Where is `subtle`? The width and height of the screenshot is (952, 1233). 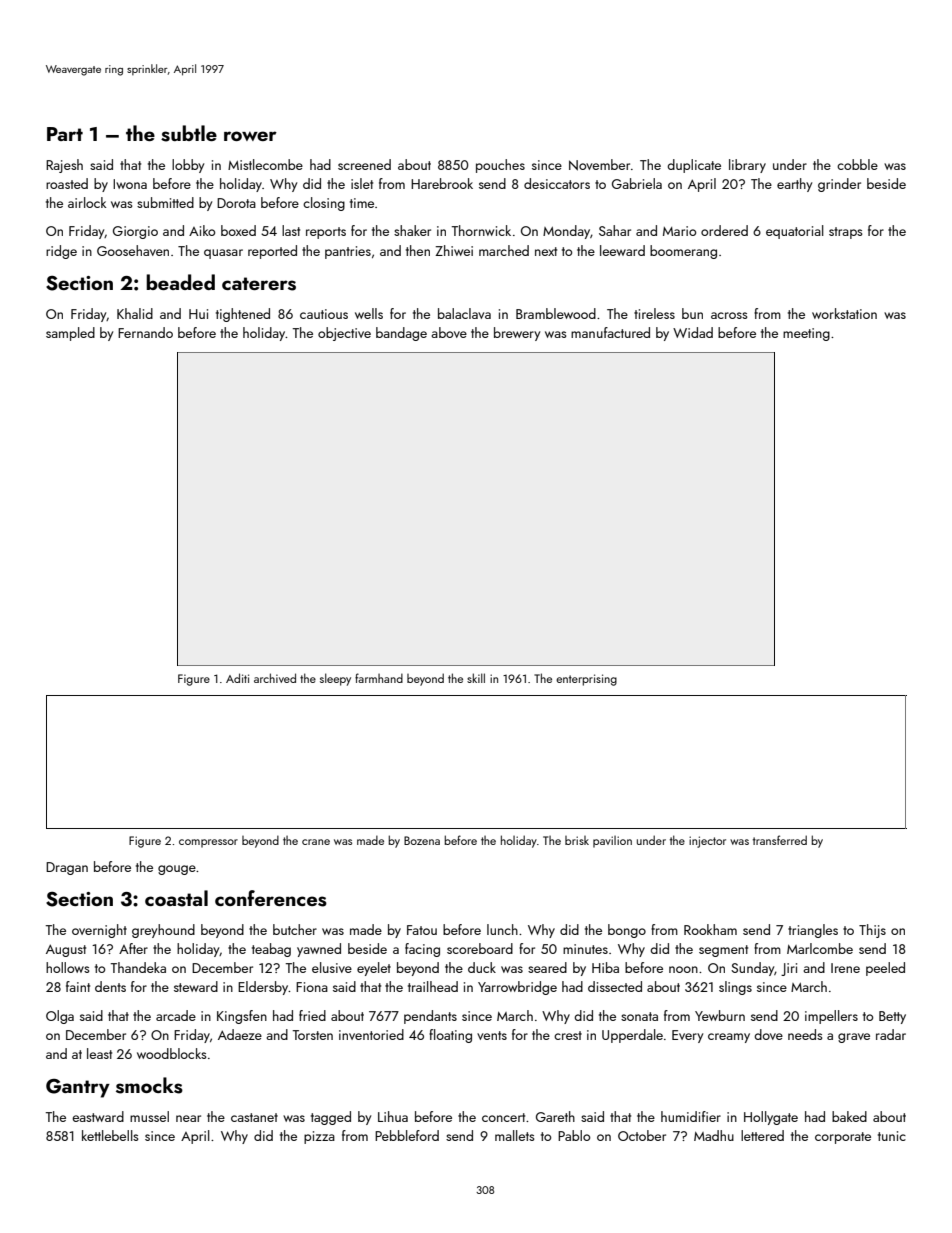
subtle is located at coordinates (189, 133).
